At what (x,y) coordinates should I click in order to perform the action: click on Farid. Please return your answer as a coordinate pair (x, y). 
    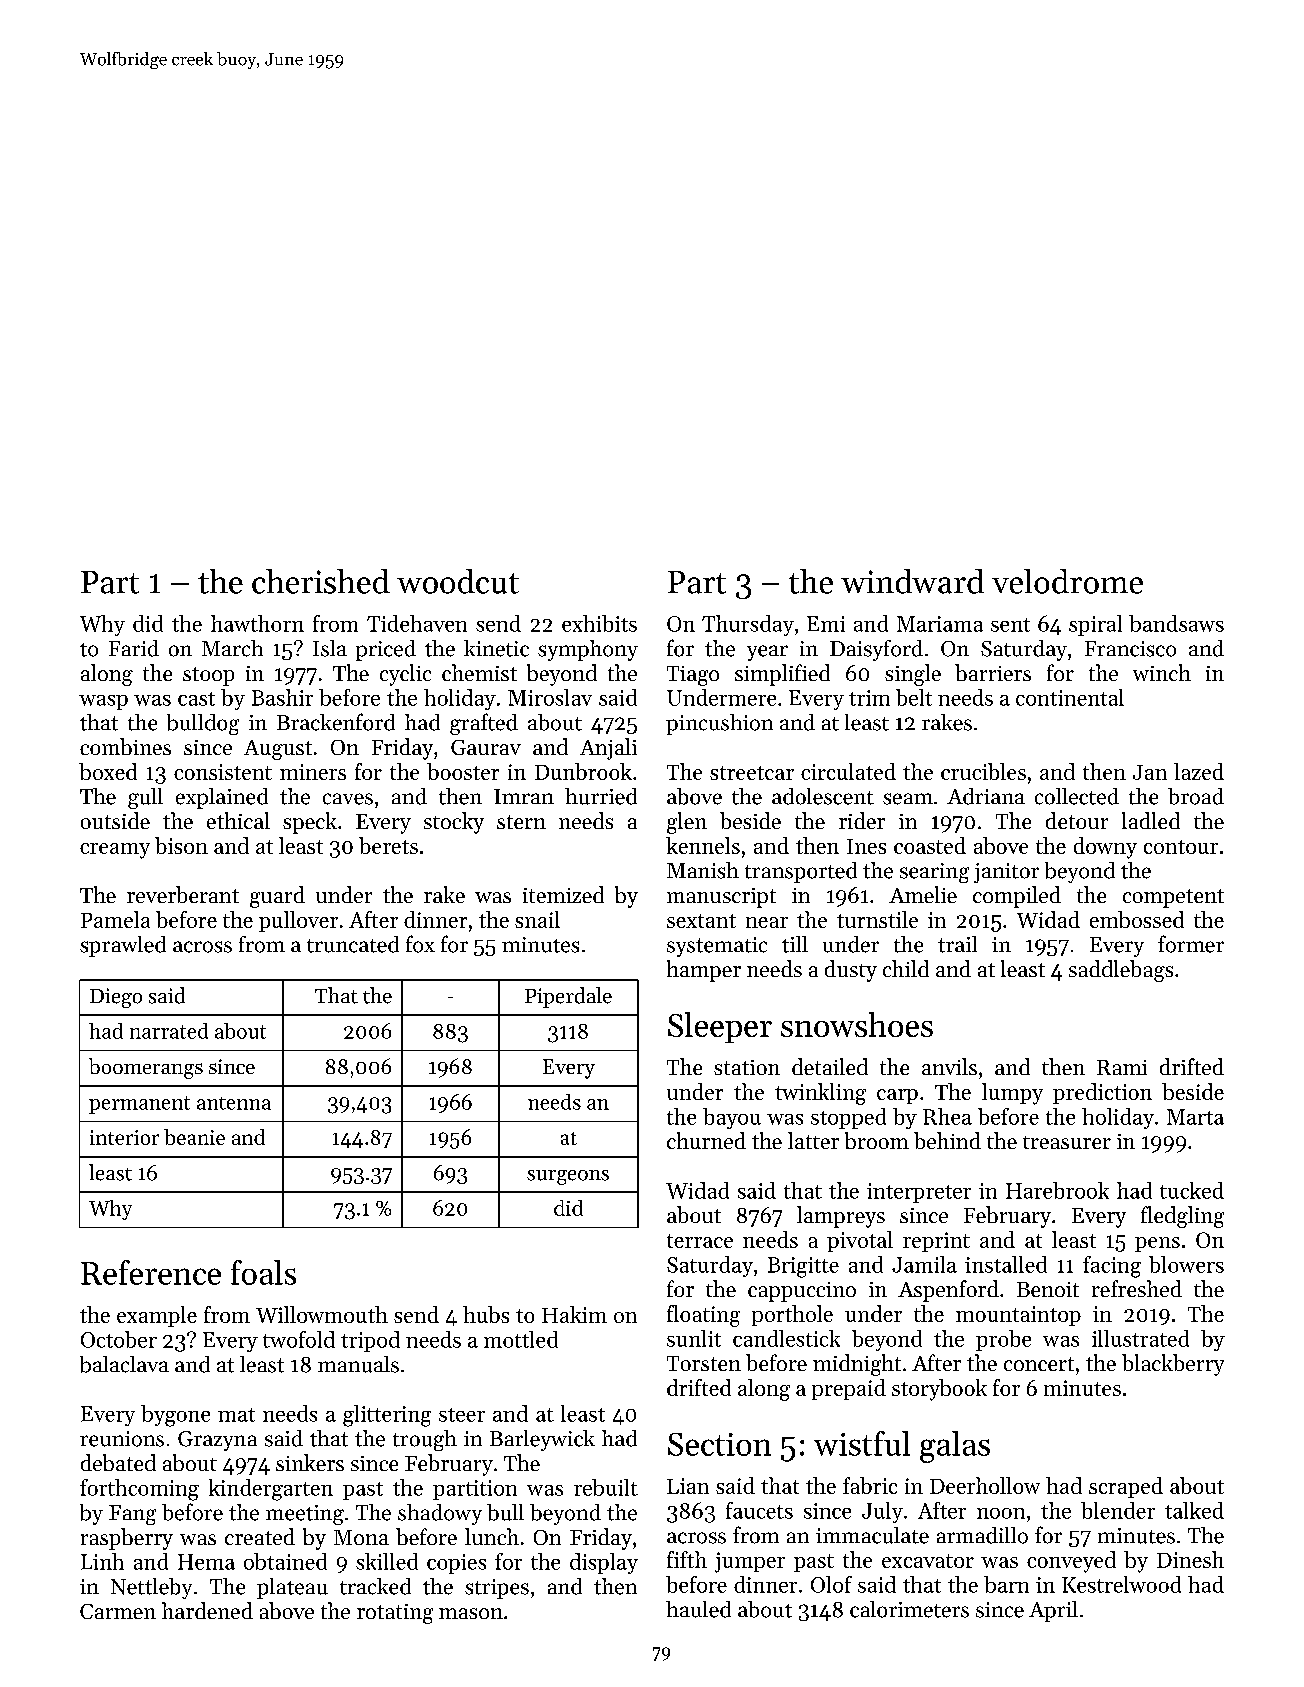
    Looking at the image, I should click on (134, 648).
